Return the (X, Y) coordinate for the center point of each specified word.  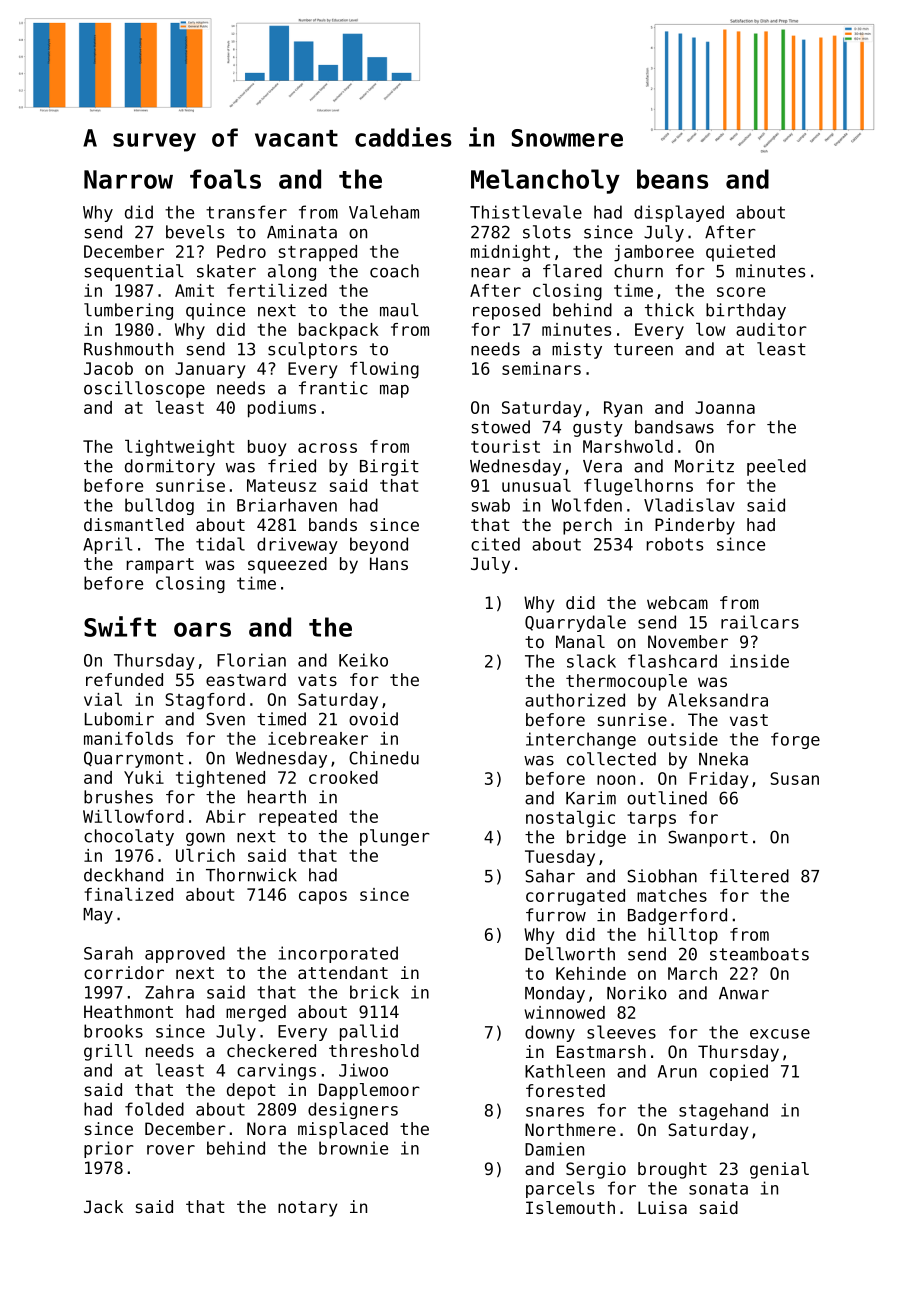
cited (495, 544)
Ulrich (205, 855)
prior (109, 1149)
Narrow (128, 179)
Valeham (384, 212)
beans (672, 179)
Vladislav (689, 505)
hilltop (683, 936)
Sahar (550, 876)
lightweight (179, 448)
